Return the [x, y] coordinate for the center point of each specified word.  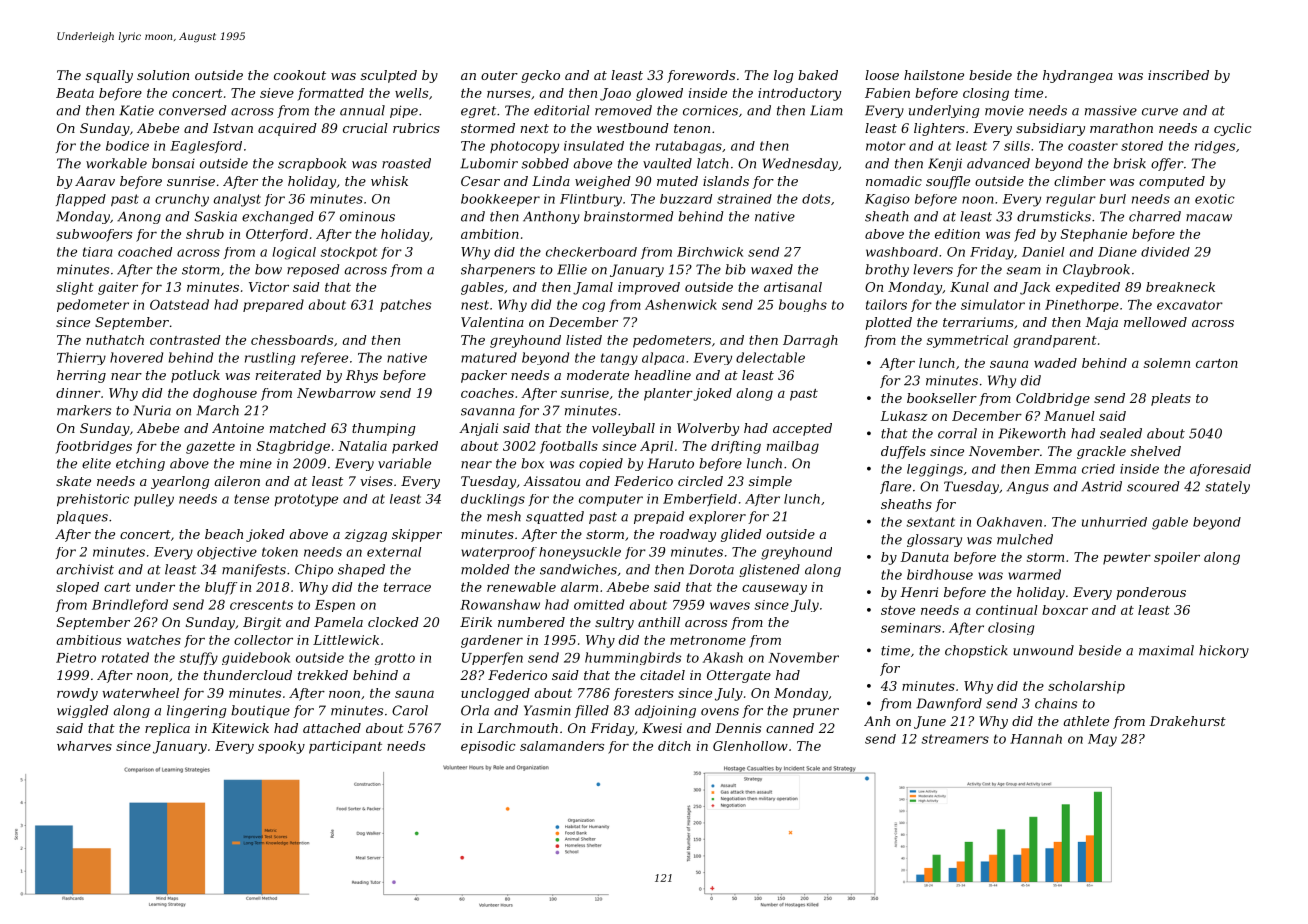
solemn [1167, 363]
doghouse [225, 394]
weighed [603, 182]
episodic [488, 747]
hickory [1224, 651]
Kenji [945, 164]
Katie [136, 110]
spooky [281, 747]
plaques [82, 517]
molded [485, 569]
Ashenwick [681, 304]
